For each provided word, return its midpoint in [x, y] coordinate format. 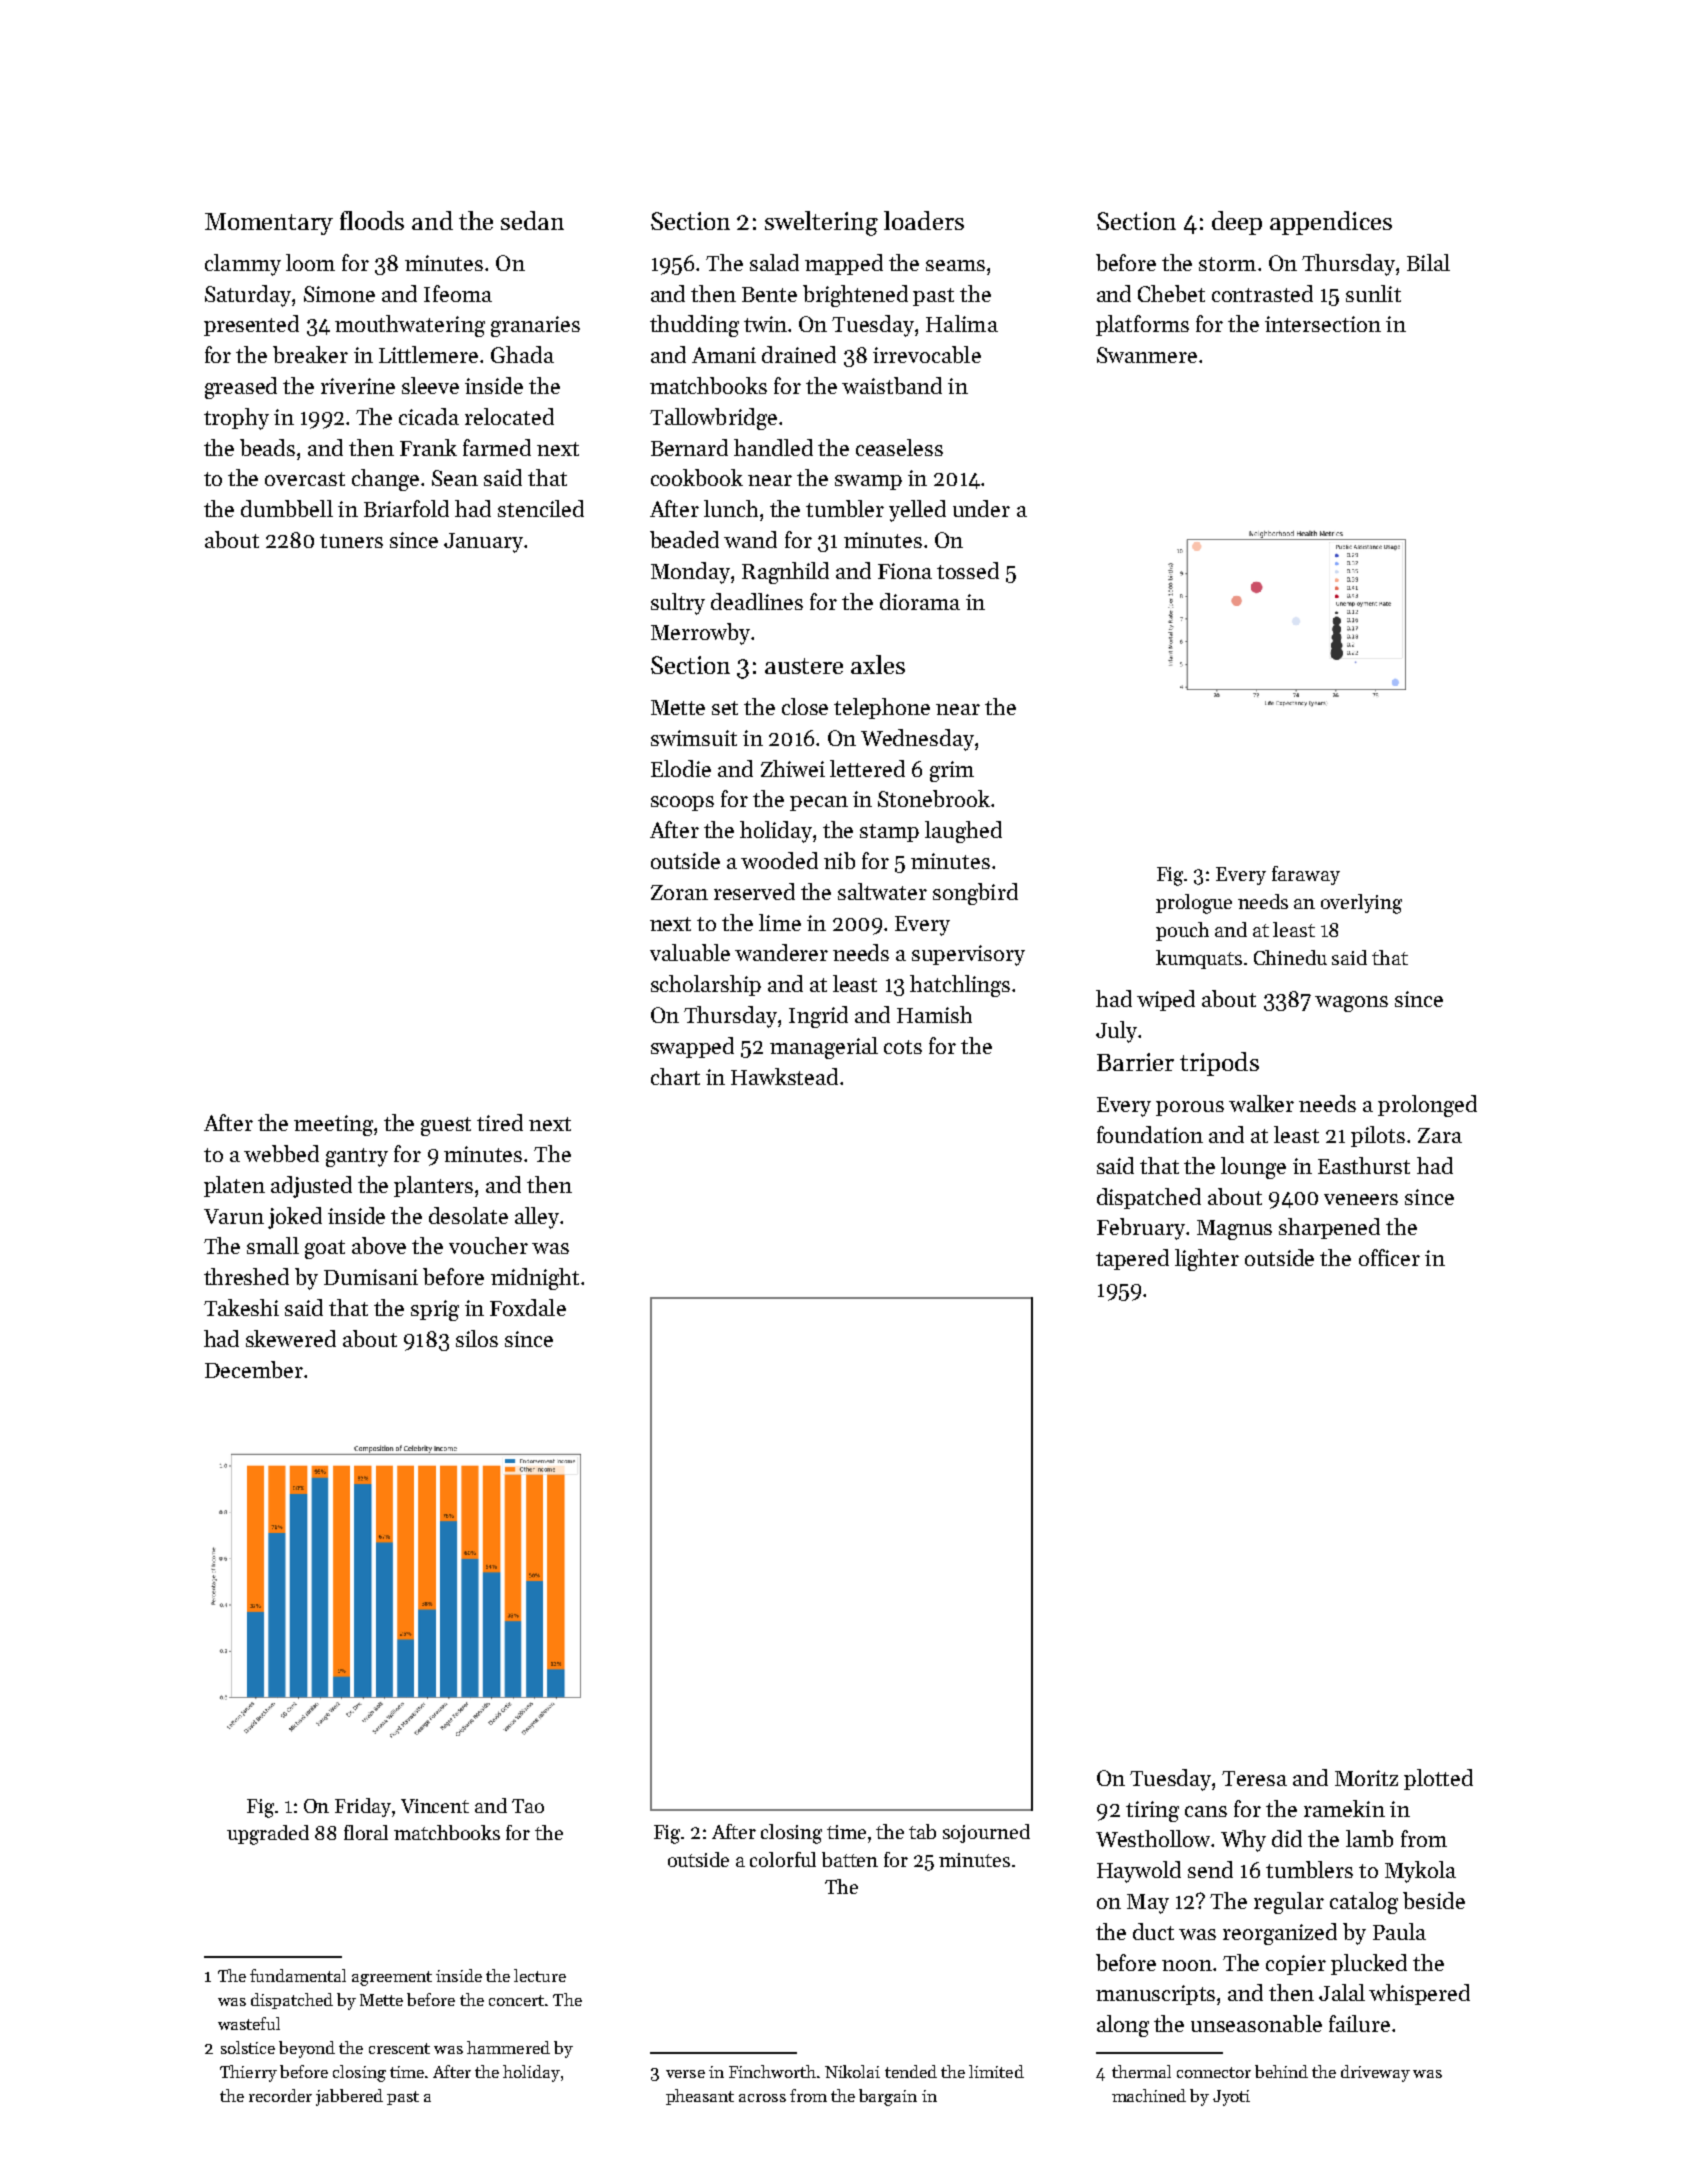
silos [477, 1338]
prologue [1194, 904]
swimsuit [694, 738]
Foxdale [528, 1307]
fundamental [298, 1975]
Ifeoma [458, 293]
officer [1389, 1257]
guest [446, 1126]
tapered [1132, 1259]
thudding [694, 326]
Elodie [681, 768]
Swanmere [1147, 355]
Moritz [1366, 1778]
